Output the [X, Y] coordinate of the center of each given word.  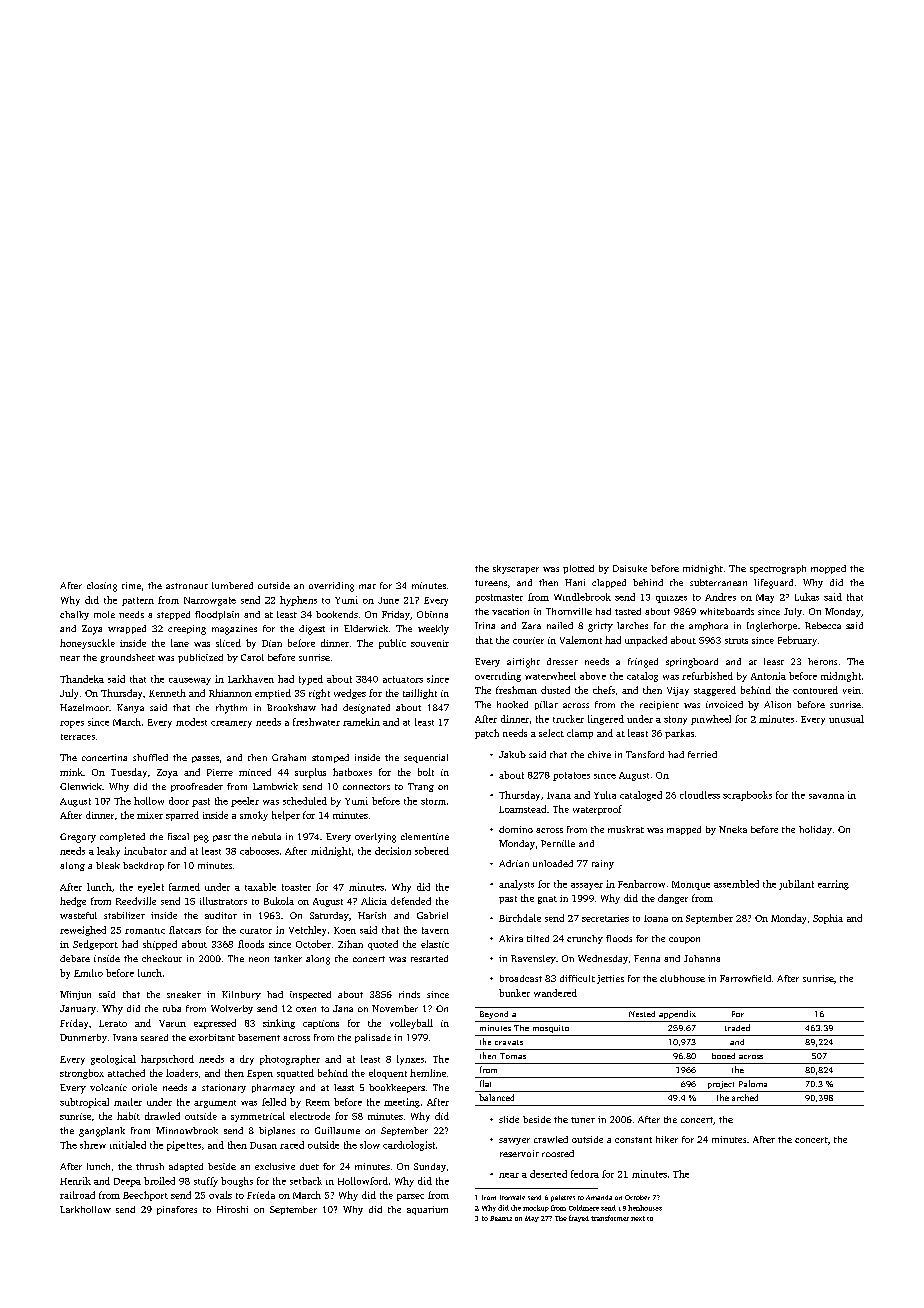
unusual [846, 719]
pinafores [177, 1210]
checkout [162, 958]
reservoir [519, 1153]
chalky [74, 615]
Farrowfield [745, 978]
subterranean [718, 582]
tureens [491, 583]
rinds [409, 994]
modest [191, 722]
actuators [403, 679]
